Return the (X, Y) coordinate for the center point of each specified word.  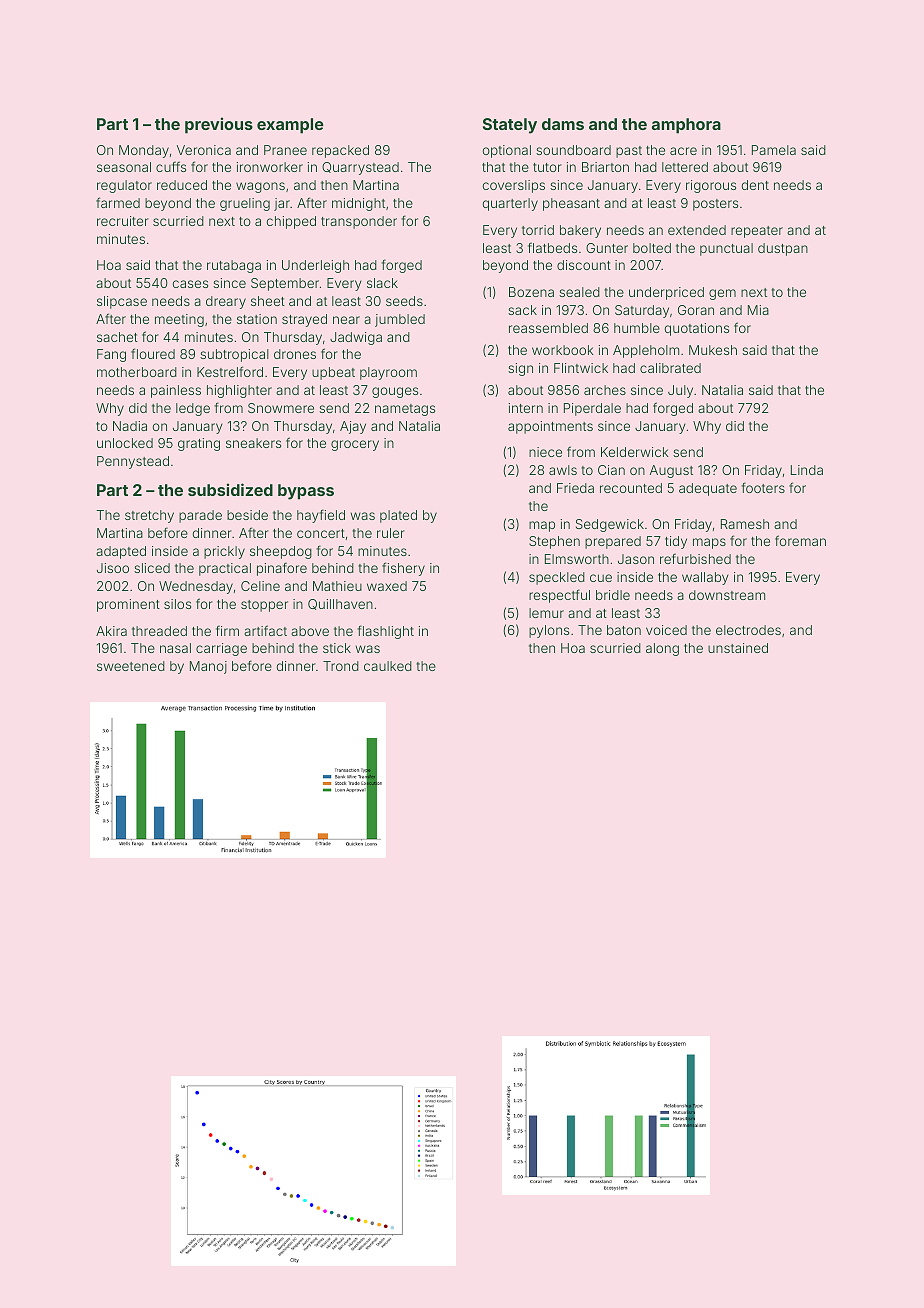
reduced (182, 185)
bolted (652, 248)
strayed (304, 320)
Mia (758, 310)
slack (382, 283)
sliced (152, 568)
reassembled (548, 328)
